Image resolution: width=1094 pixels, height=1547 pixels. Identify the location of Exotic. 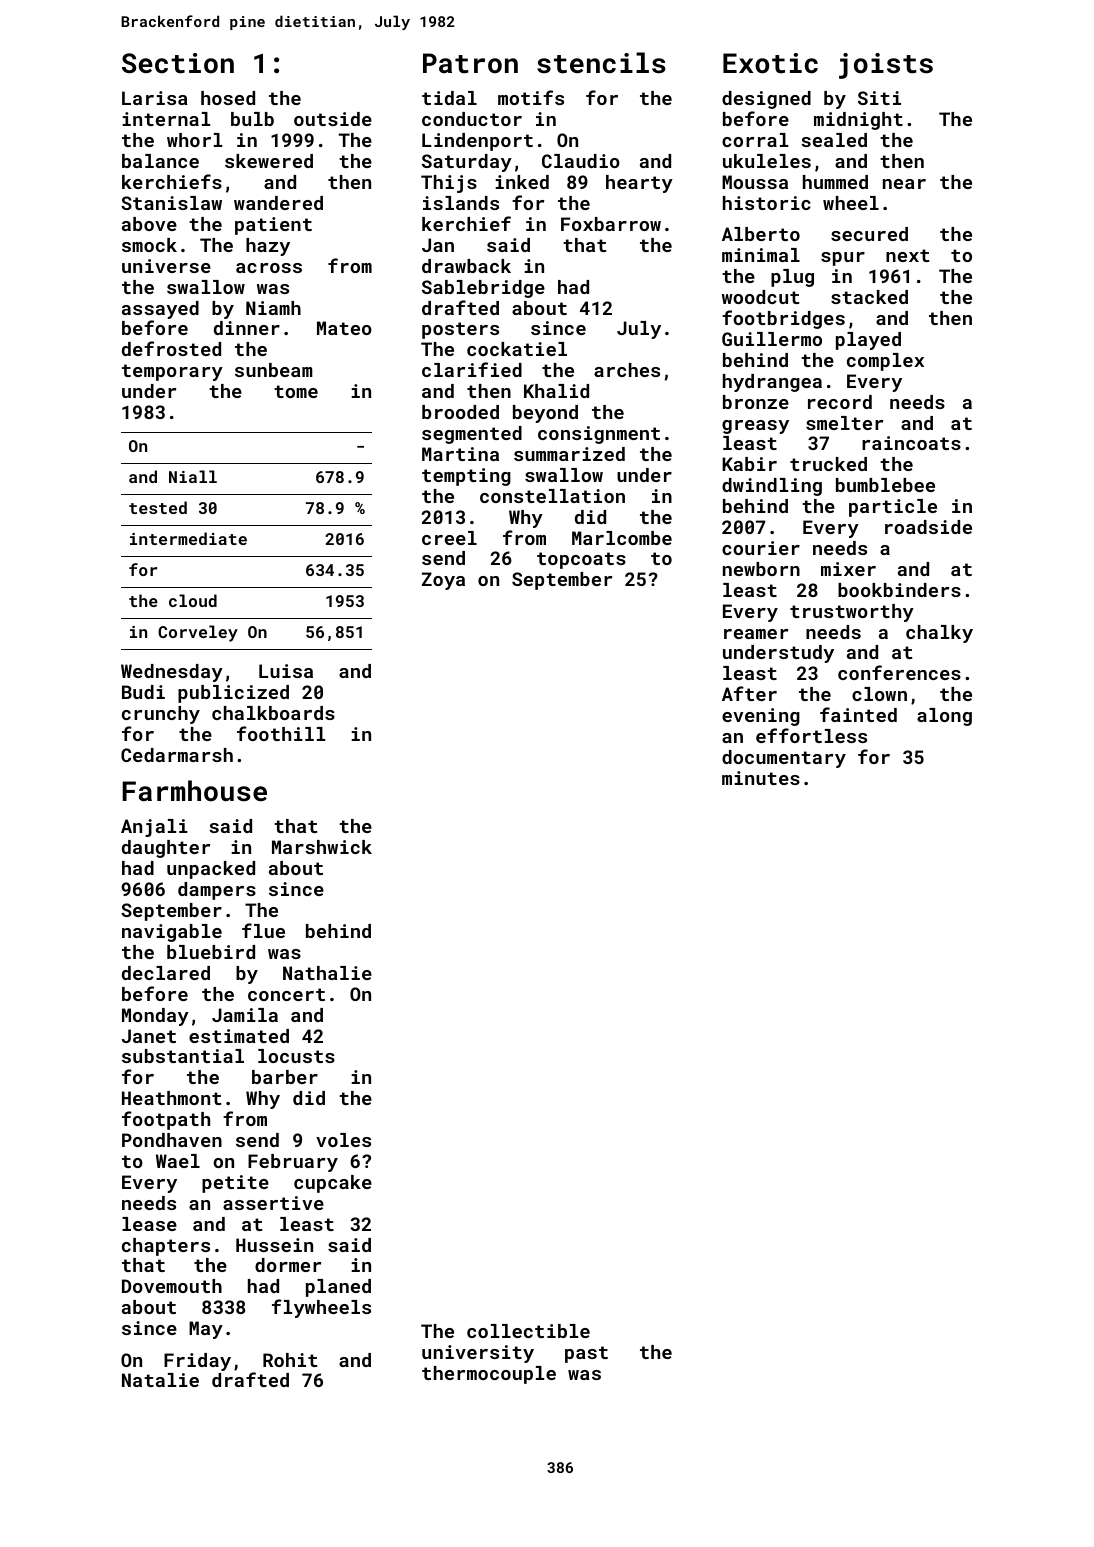
(770, 63).
